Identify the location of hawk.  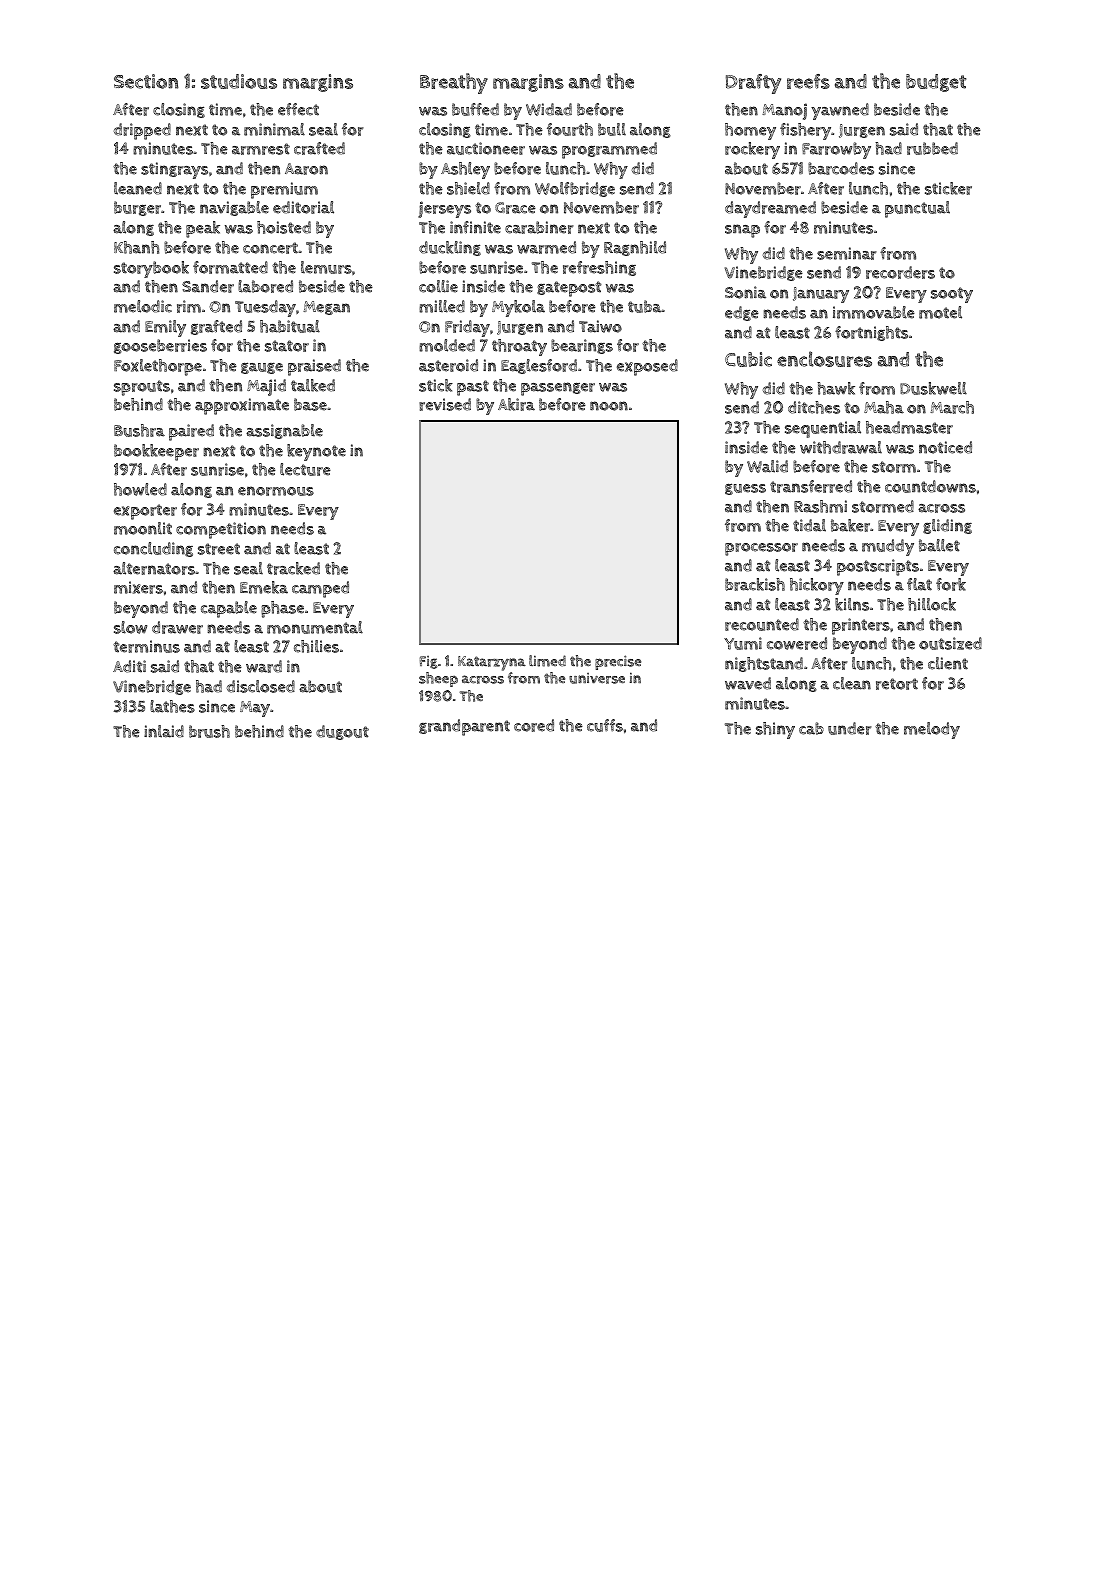
(836, 388).
